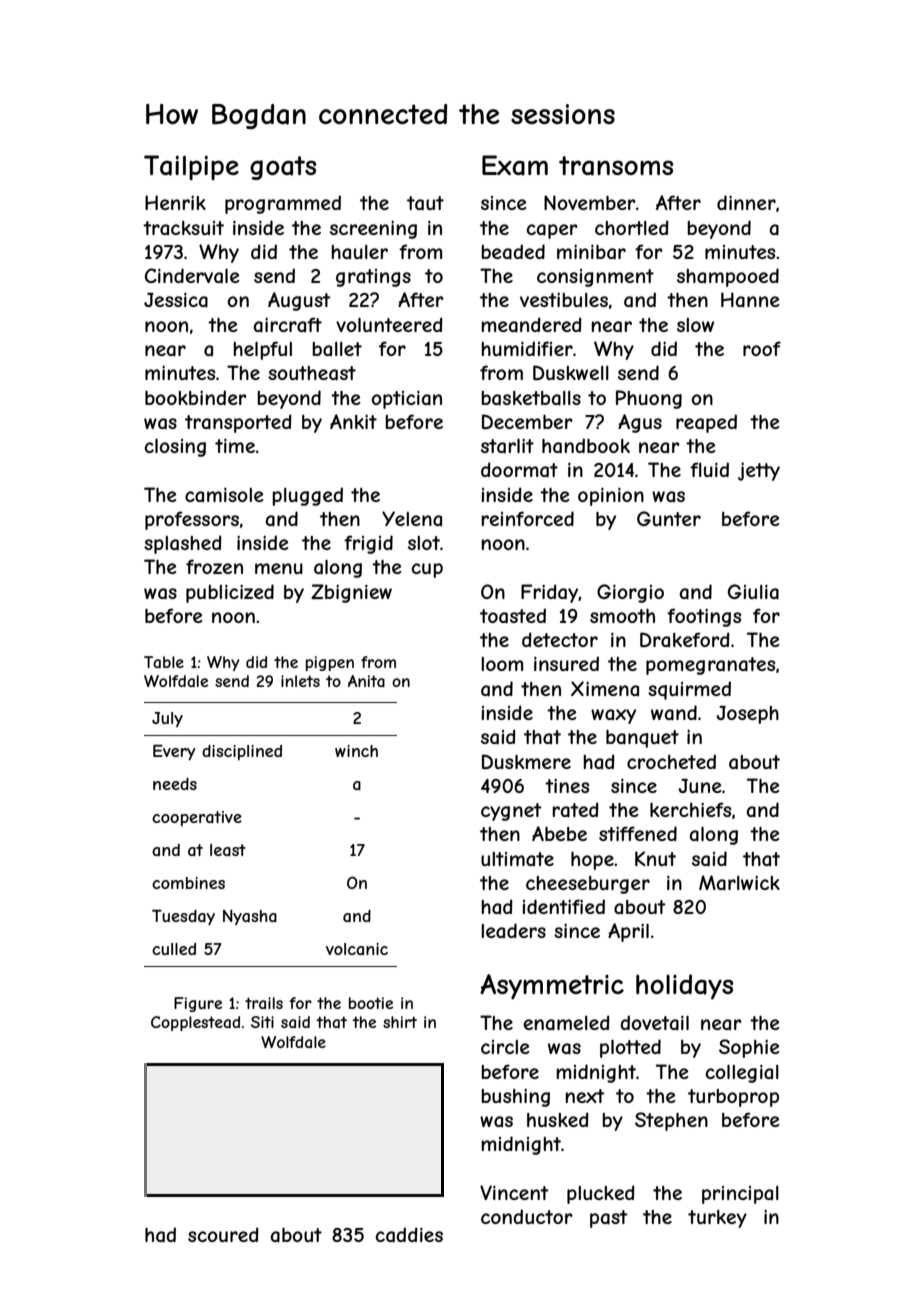 Image resolution: width=924 pixels, height=1311 pixels. Describe the element at coordinates (283, 168) in the screenshot. I see `goats` at that location.
